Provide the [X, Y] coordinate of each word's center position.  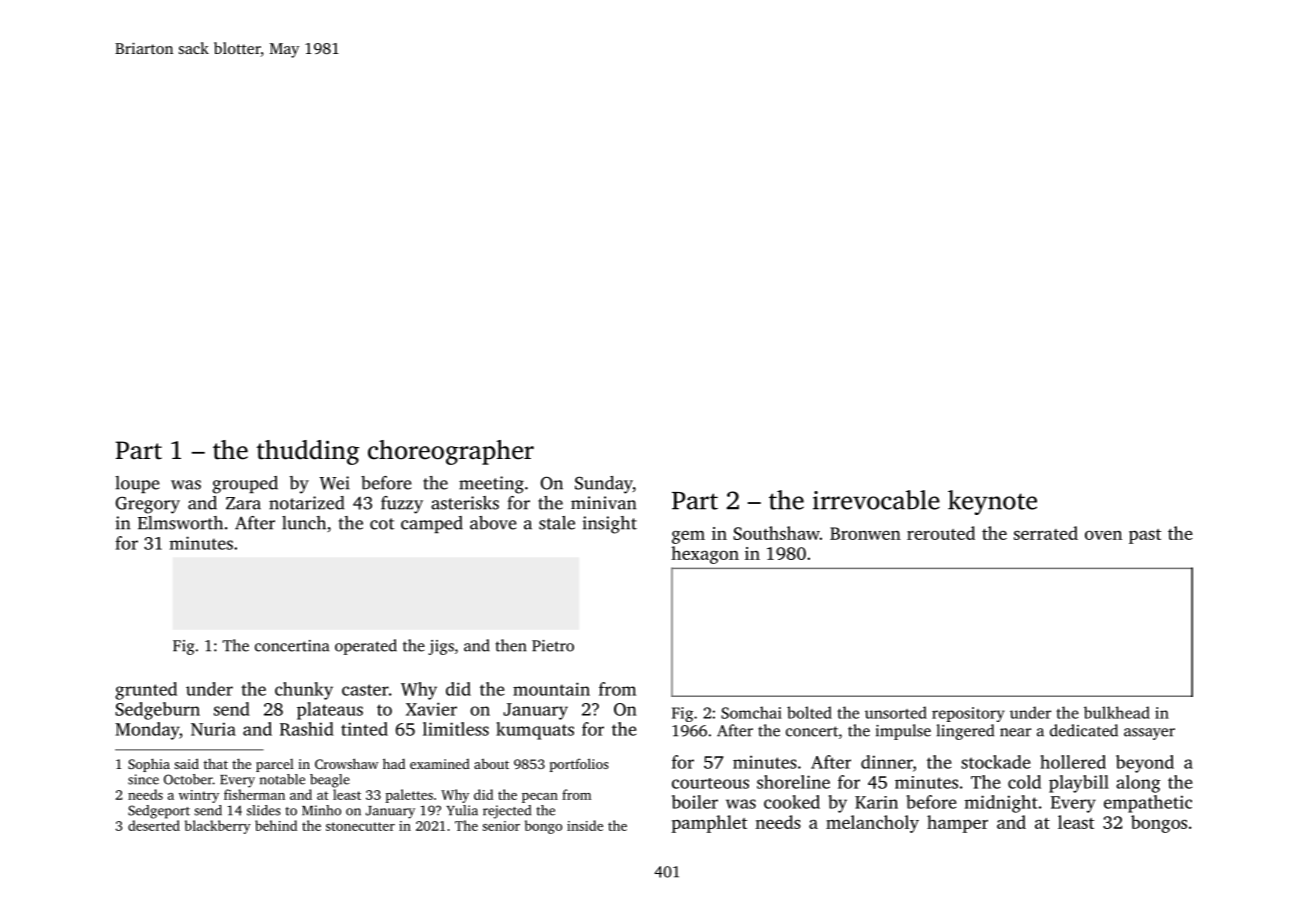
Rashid [307, 729]
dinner [887, 762]
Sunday [604, 485]
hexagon [705, 555]
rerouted [941, 533]
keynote [992, 502]
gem [688, 537]
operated [366, 647]
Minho [321, 810]
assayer [1149, 734]
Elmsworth [180, 523]
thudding [308, 452]
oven [1103, 535]
